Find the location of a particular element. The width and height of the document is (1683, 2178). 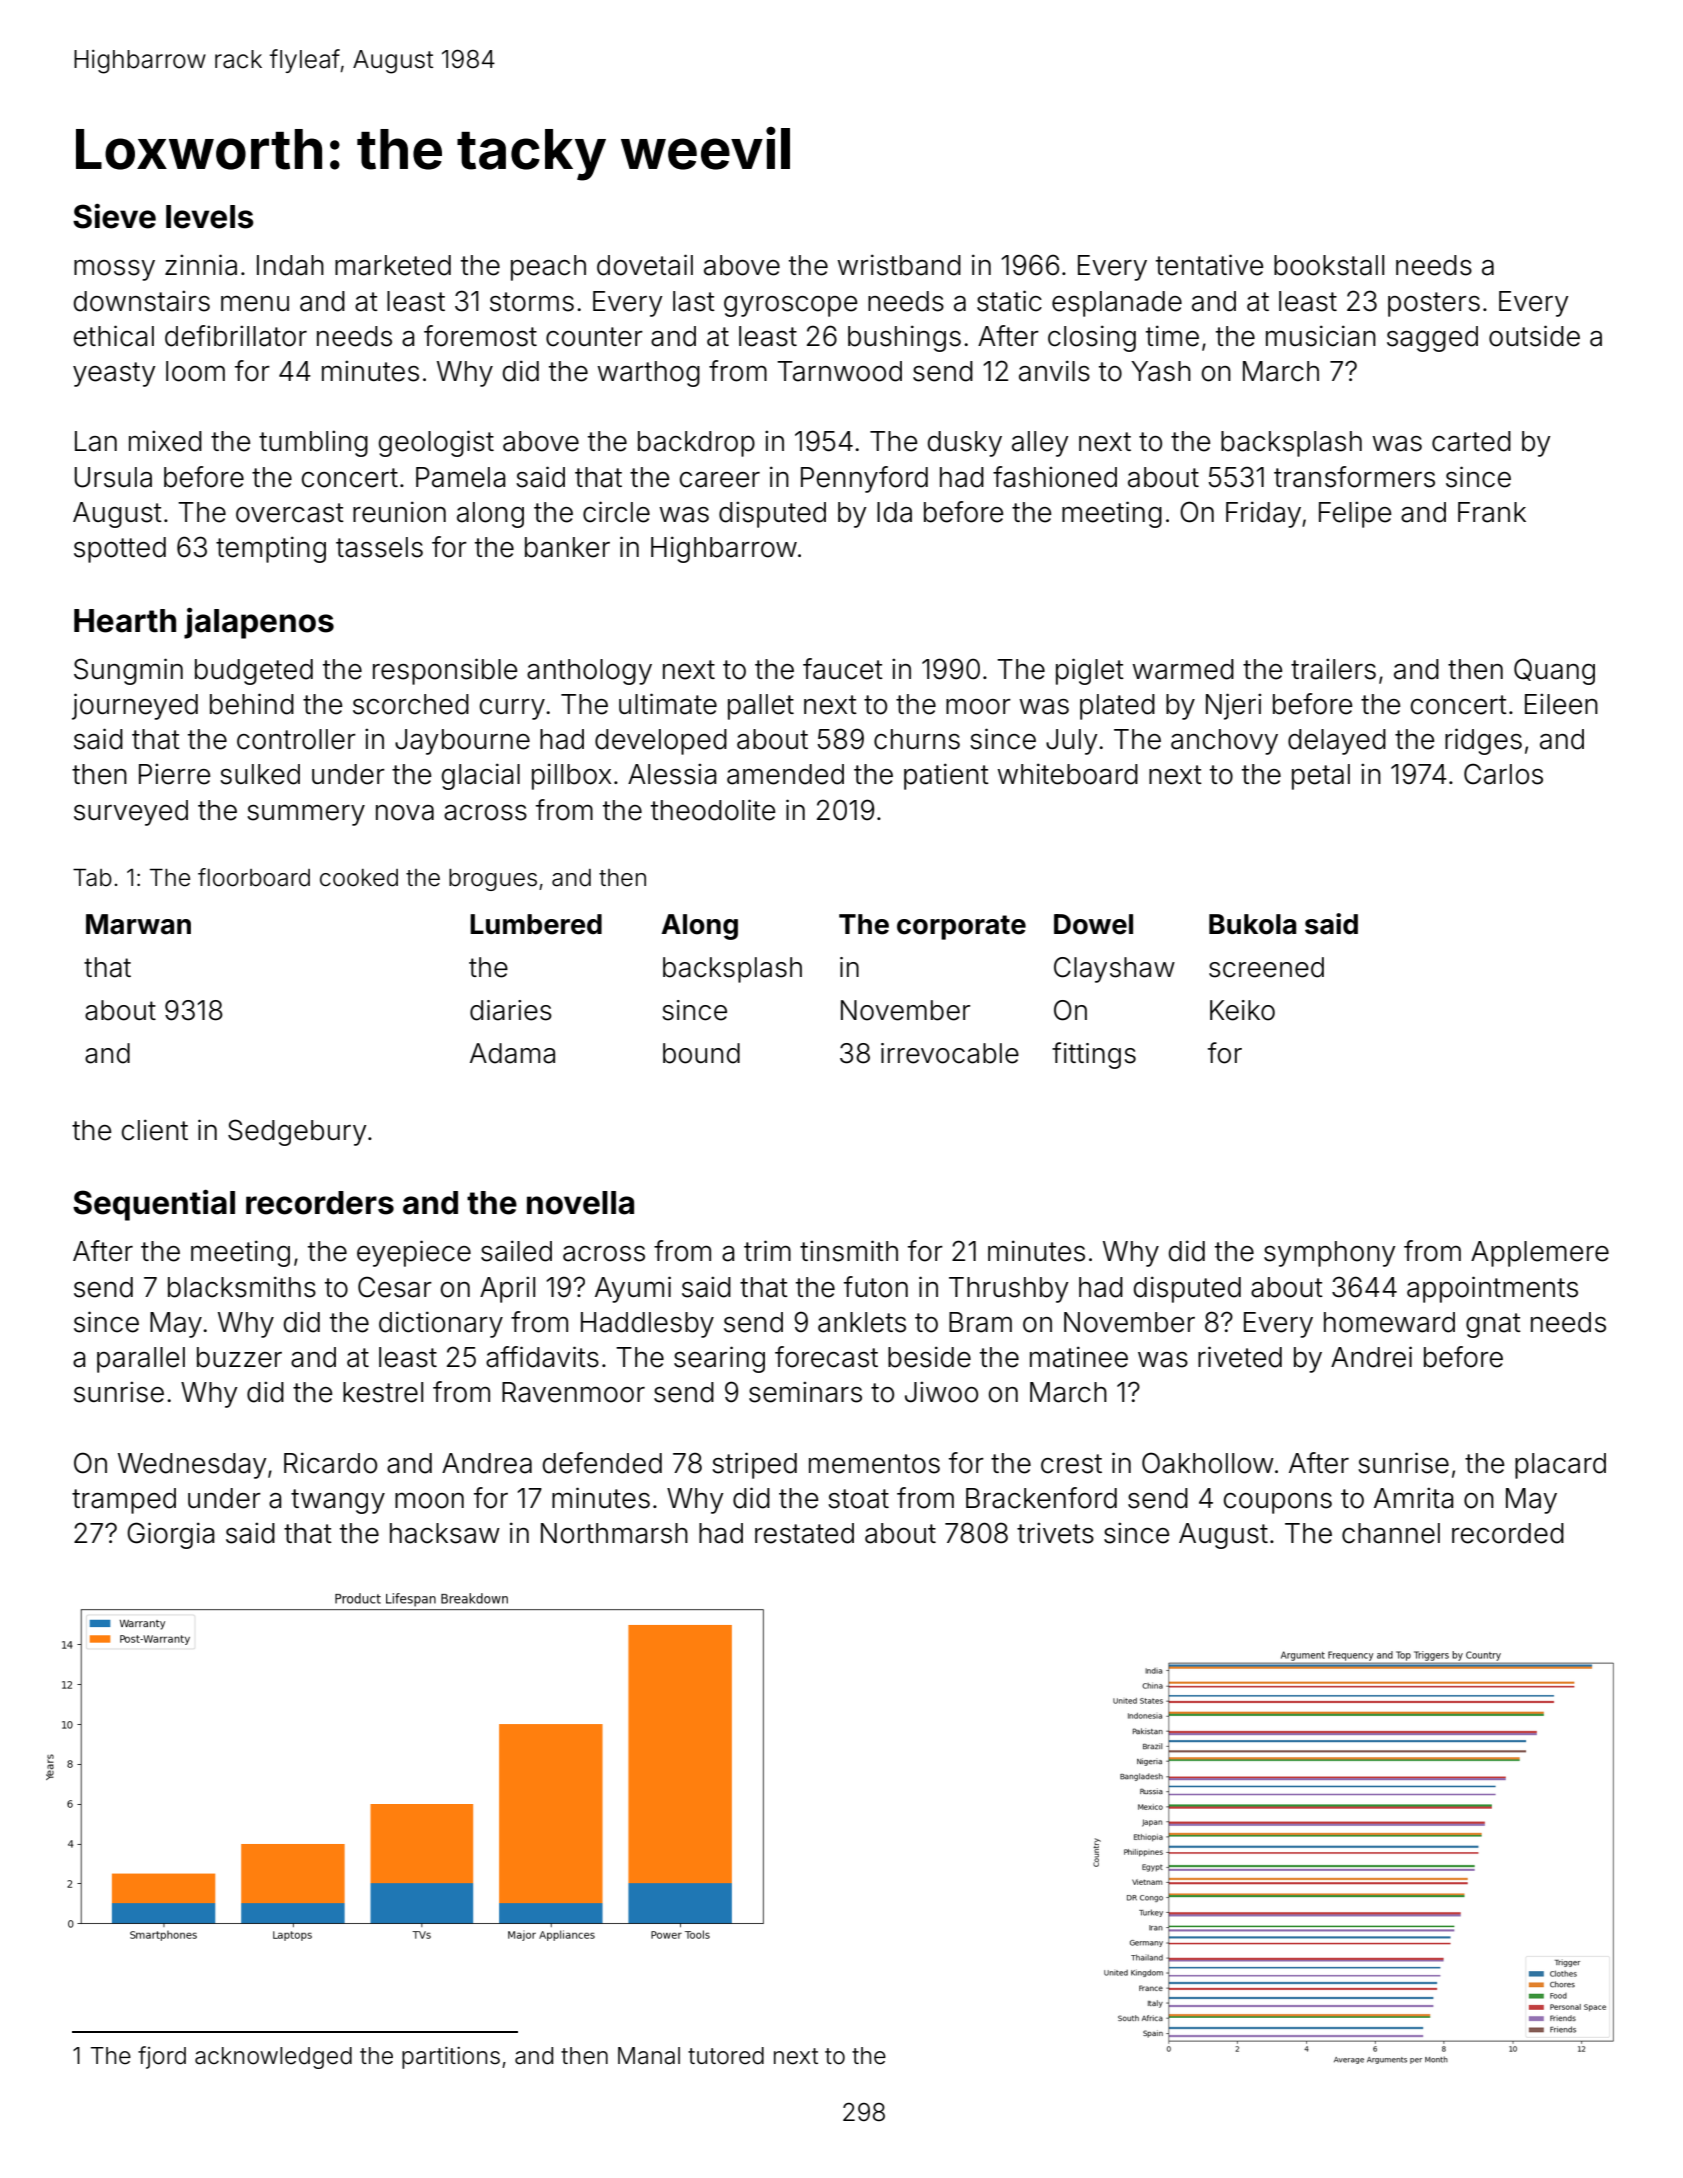

Carlos is located at coordinates (1503, 774).
